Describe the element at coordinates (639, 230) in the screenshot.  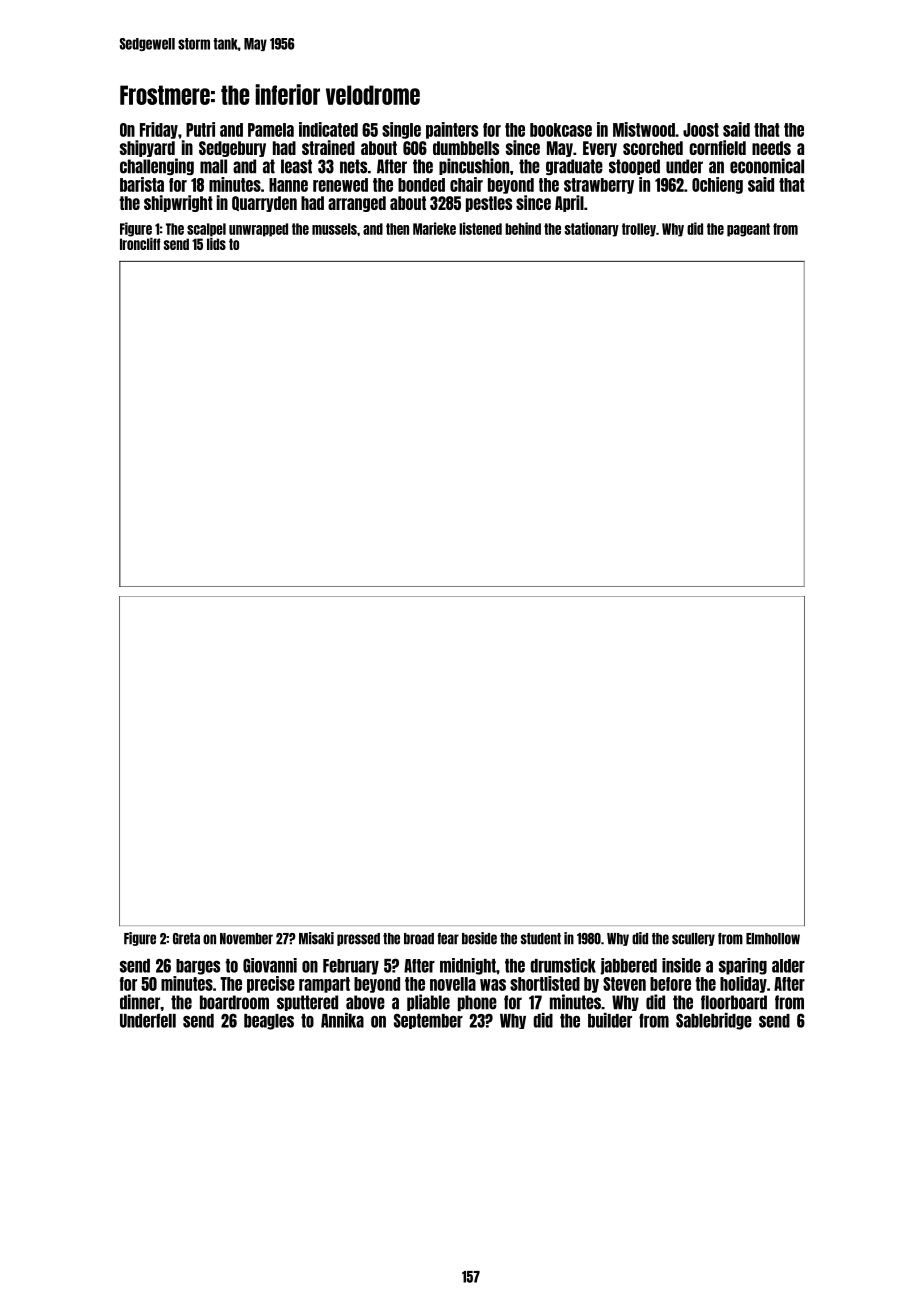
I see `trolley` at that location.
